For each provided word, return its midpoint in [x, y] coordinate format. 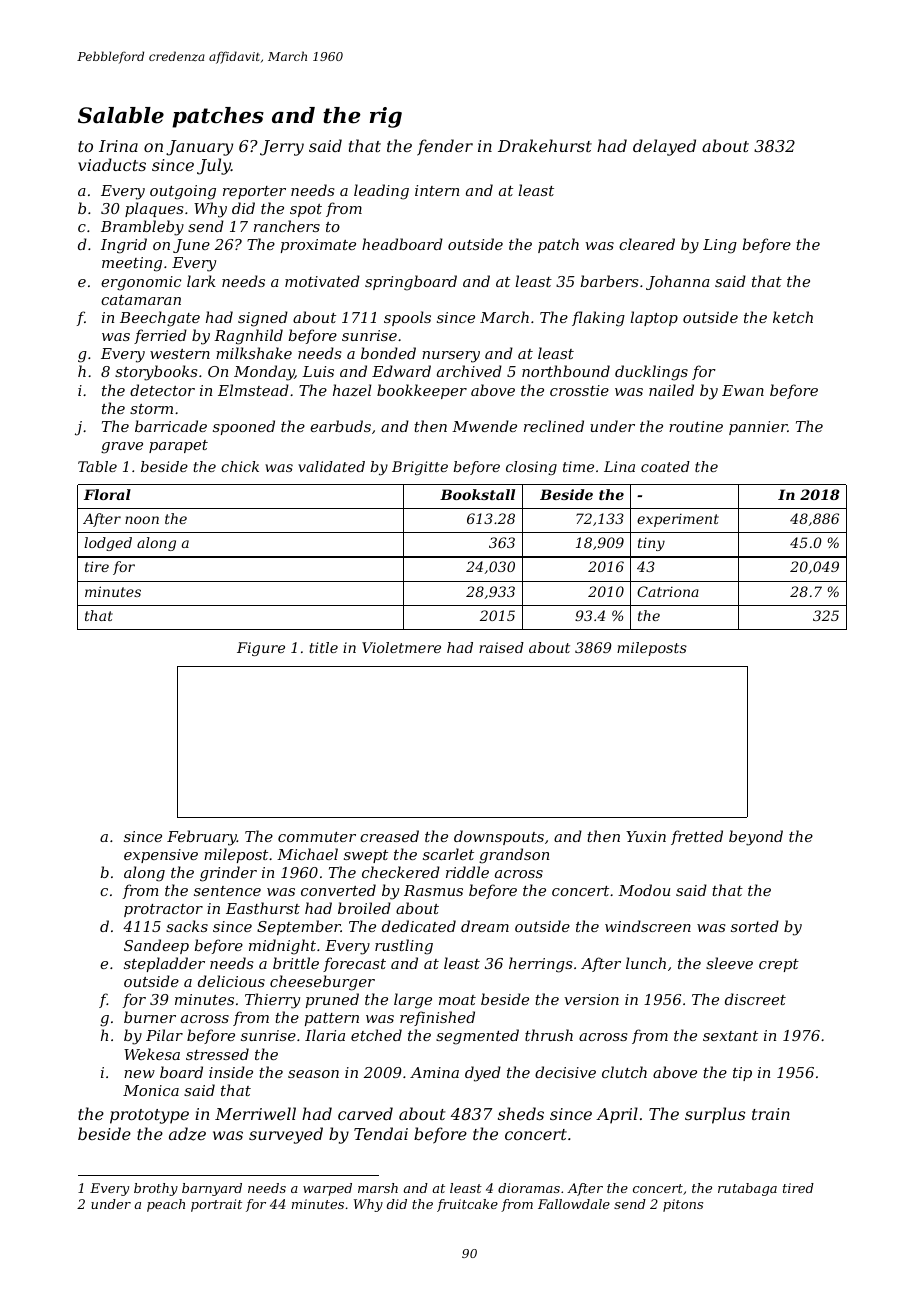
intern [437, 190]
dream [485, 926]
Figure [261, 649]
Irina [118, 146]
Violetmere [401, 647]
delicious [231, 981]
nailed [671, 390]
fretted [697, 837]
